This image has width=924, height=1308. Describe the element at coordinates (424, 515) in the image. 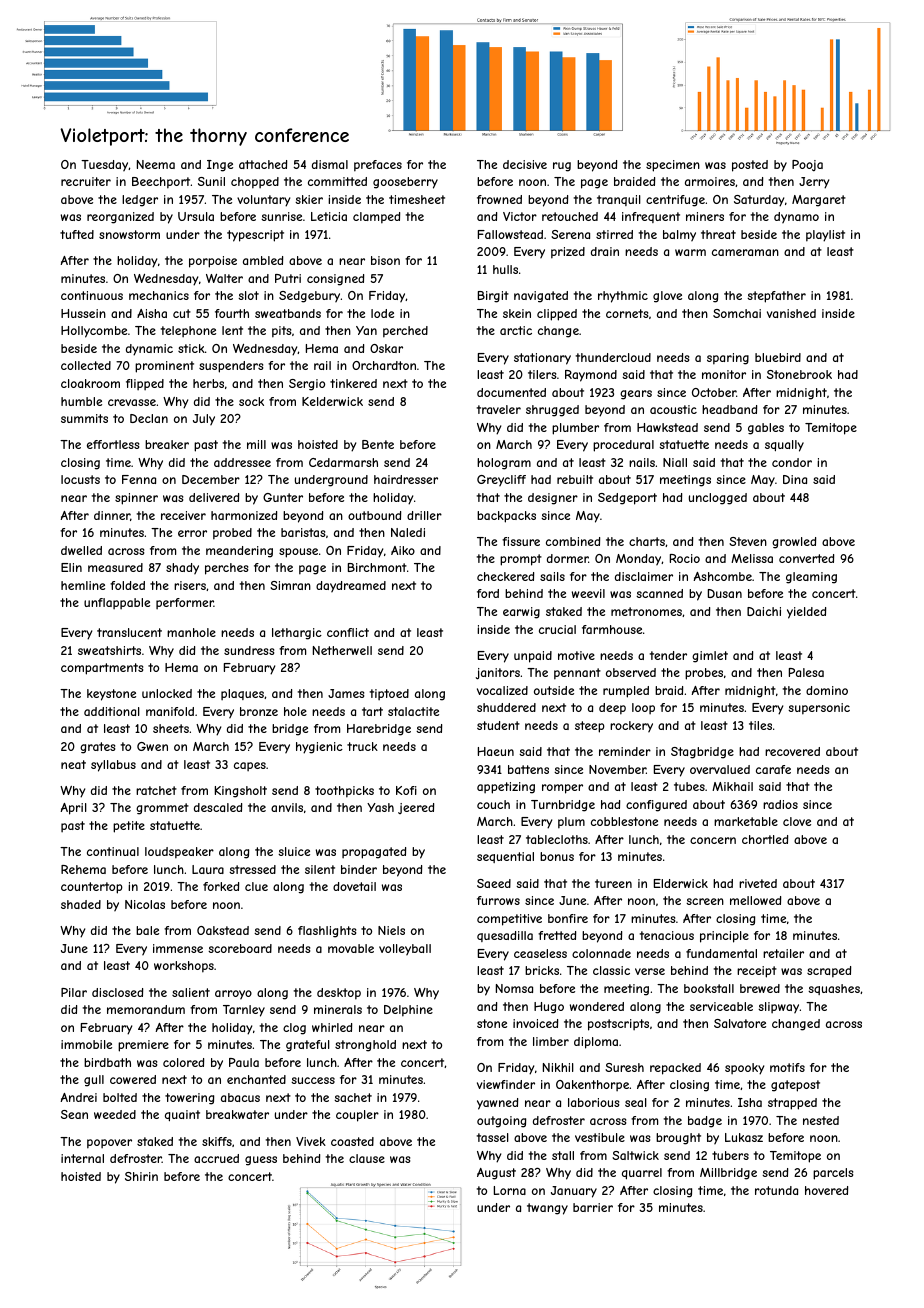

I see `driller` at that location.
